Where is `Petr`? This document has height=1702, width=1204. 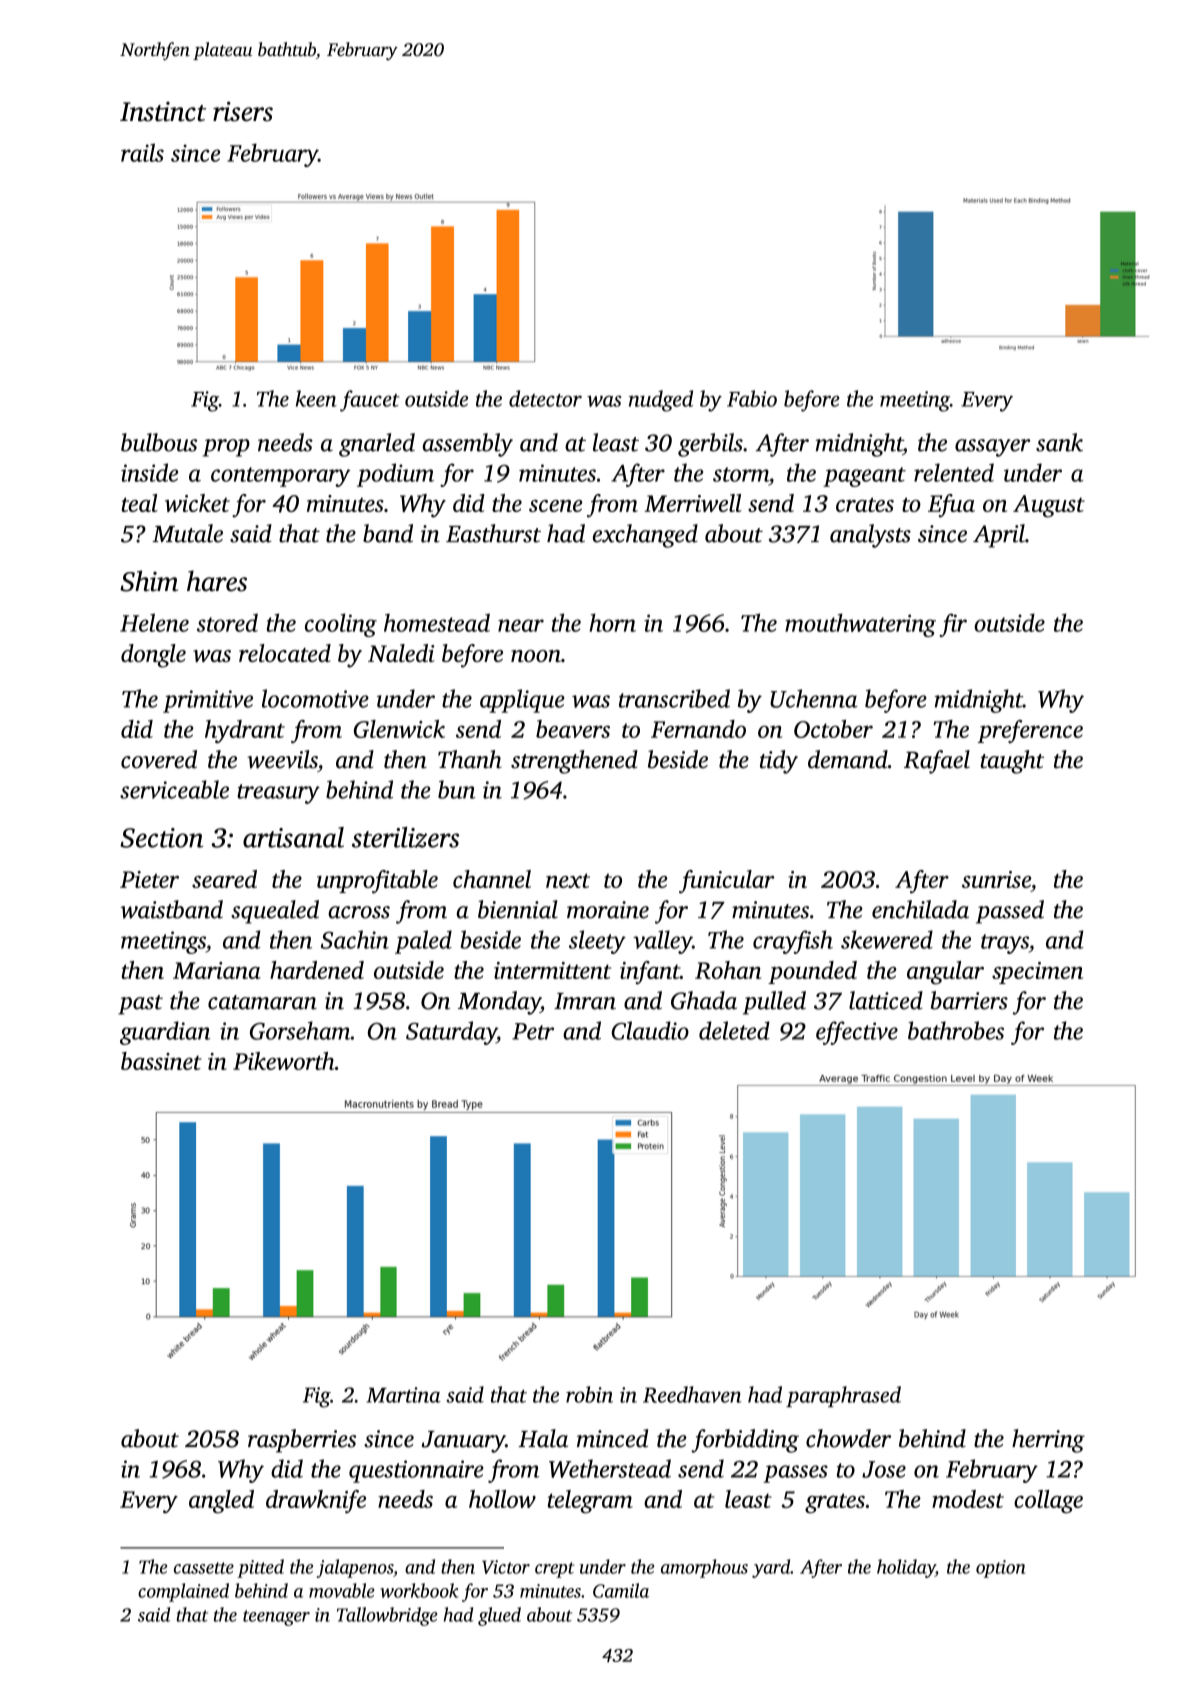 Petr is located at coordinates (533, 1031).
